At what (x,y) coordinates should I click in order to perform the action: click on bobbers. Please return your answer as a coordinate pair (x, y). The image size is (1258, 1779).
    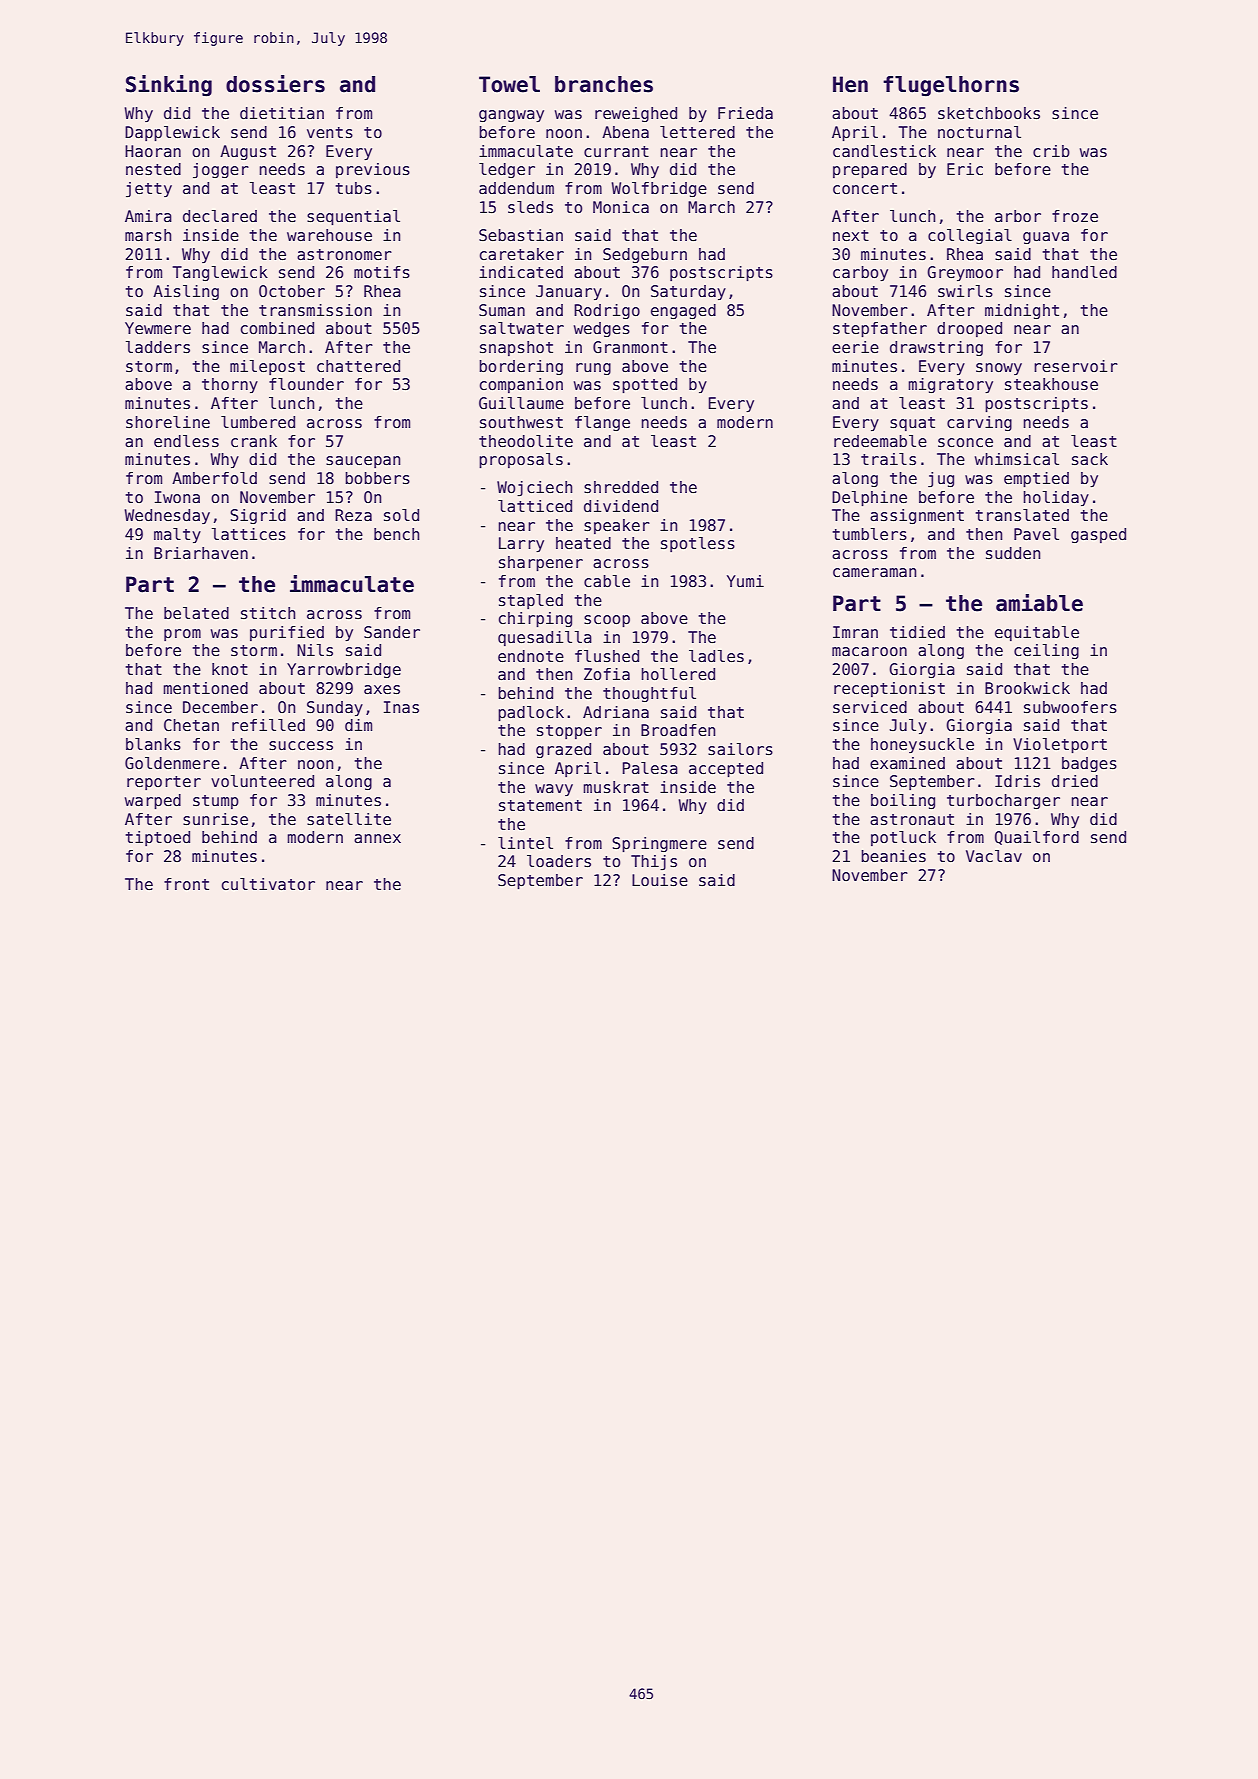
    Looking at the image, I should click on (377, 478).
